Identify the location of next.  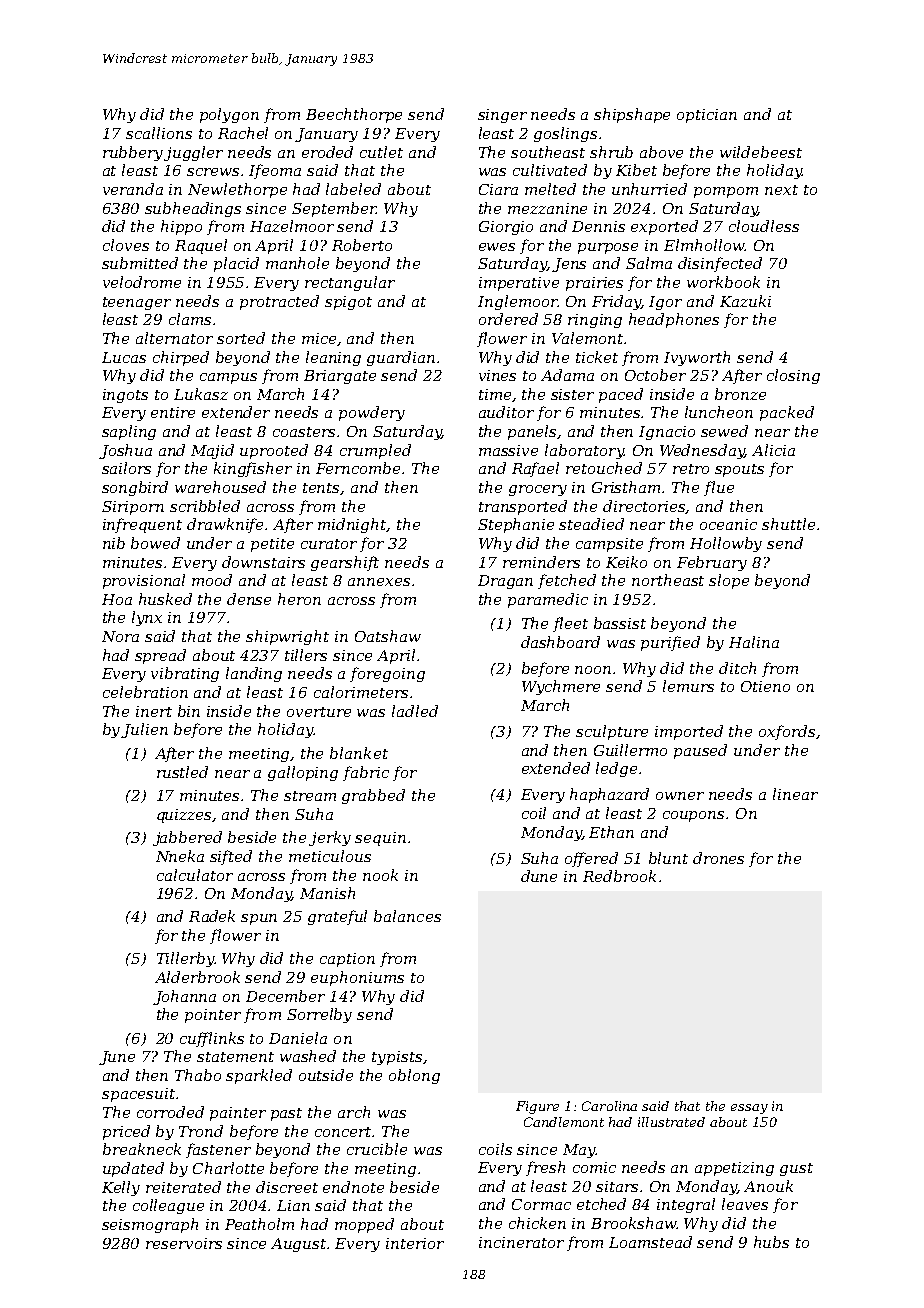
(781, 190).
